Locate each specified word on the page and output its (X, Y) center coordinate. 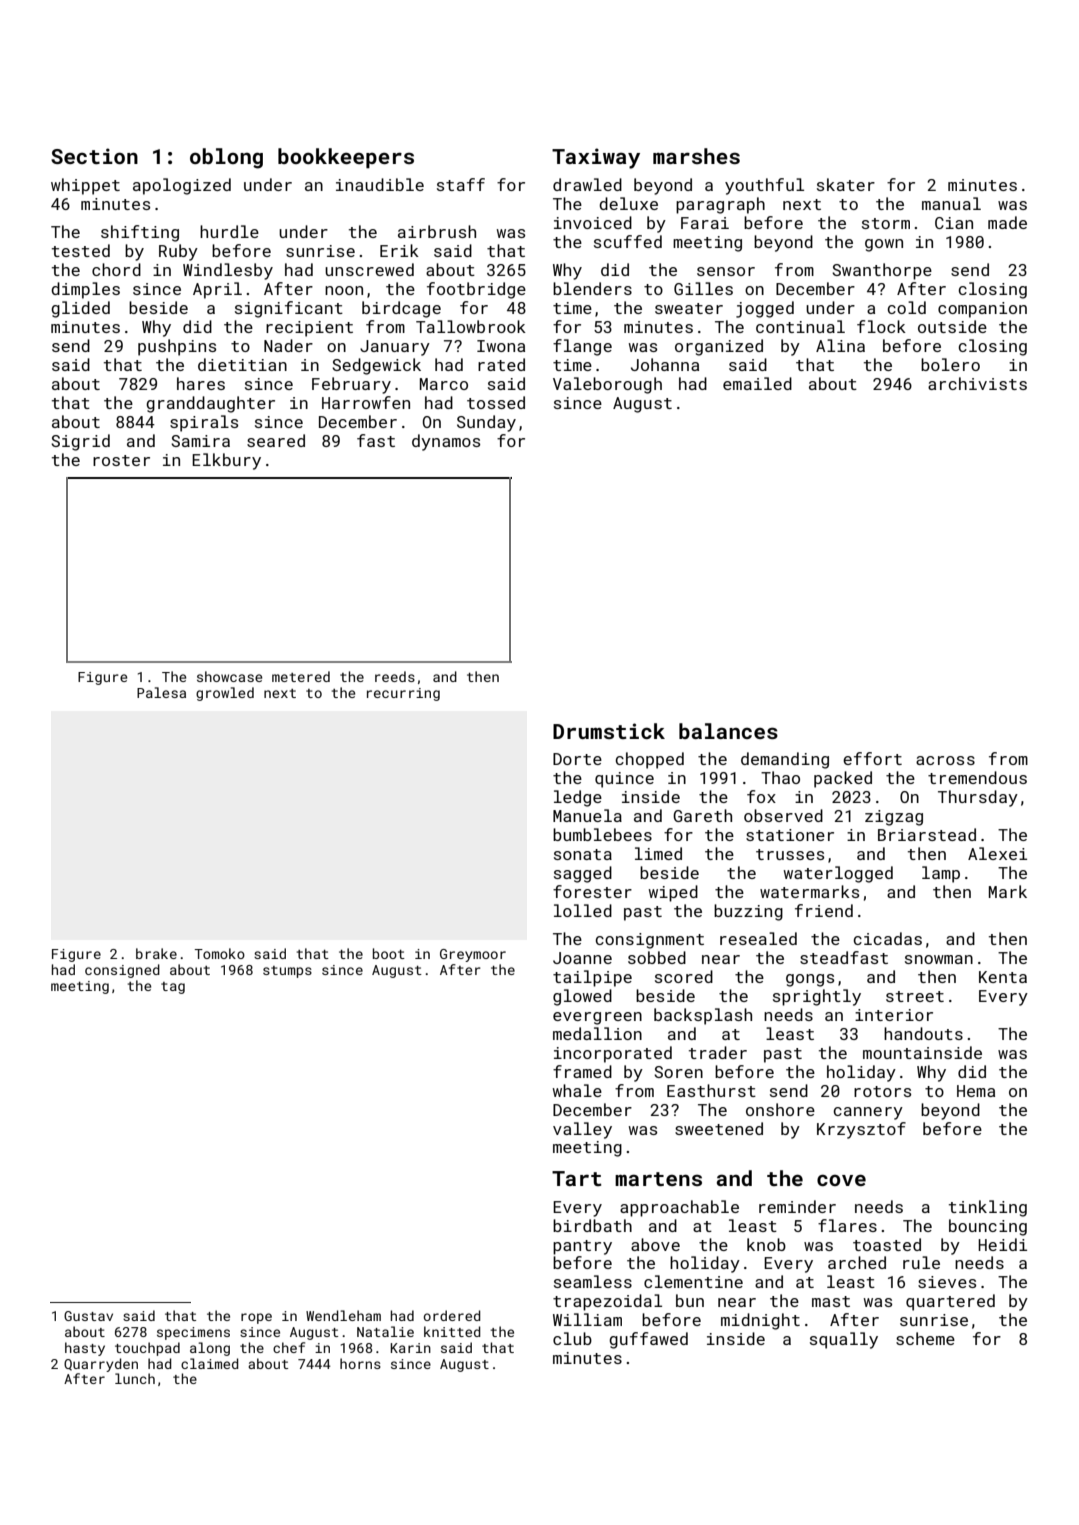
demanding (785, 760)
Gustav (88, 1316)
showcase (229, 676)
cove (841, 1180)
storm (886, 223)
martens (658, 1179)
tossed (496, 402)
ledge (578, 798)
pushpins (177, 347)
